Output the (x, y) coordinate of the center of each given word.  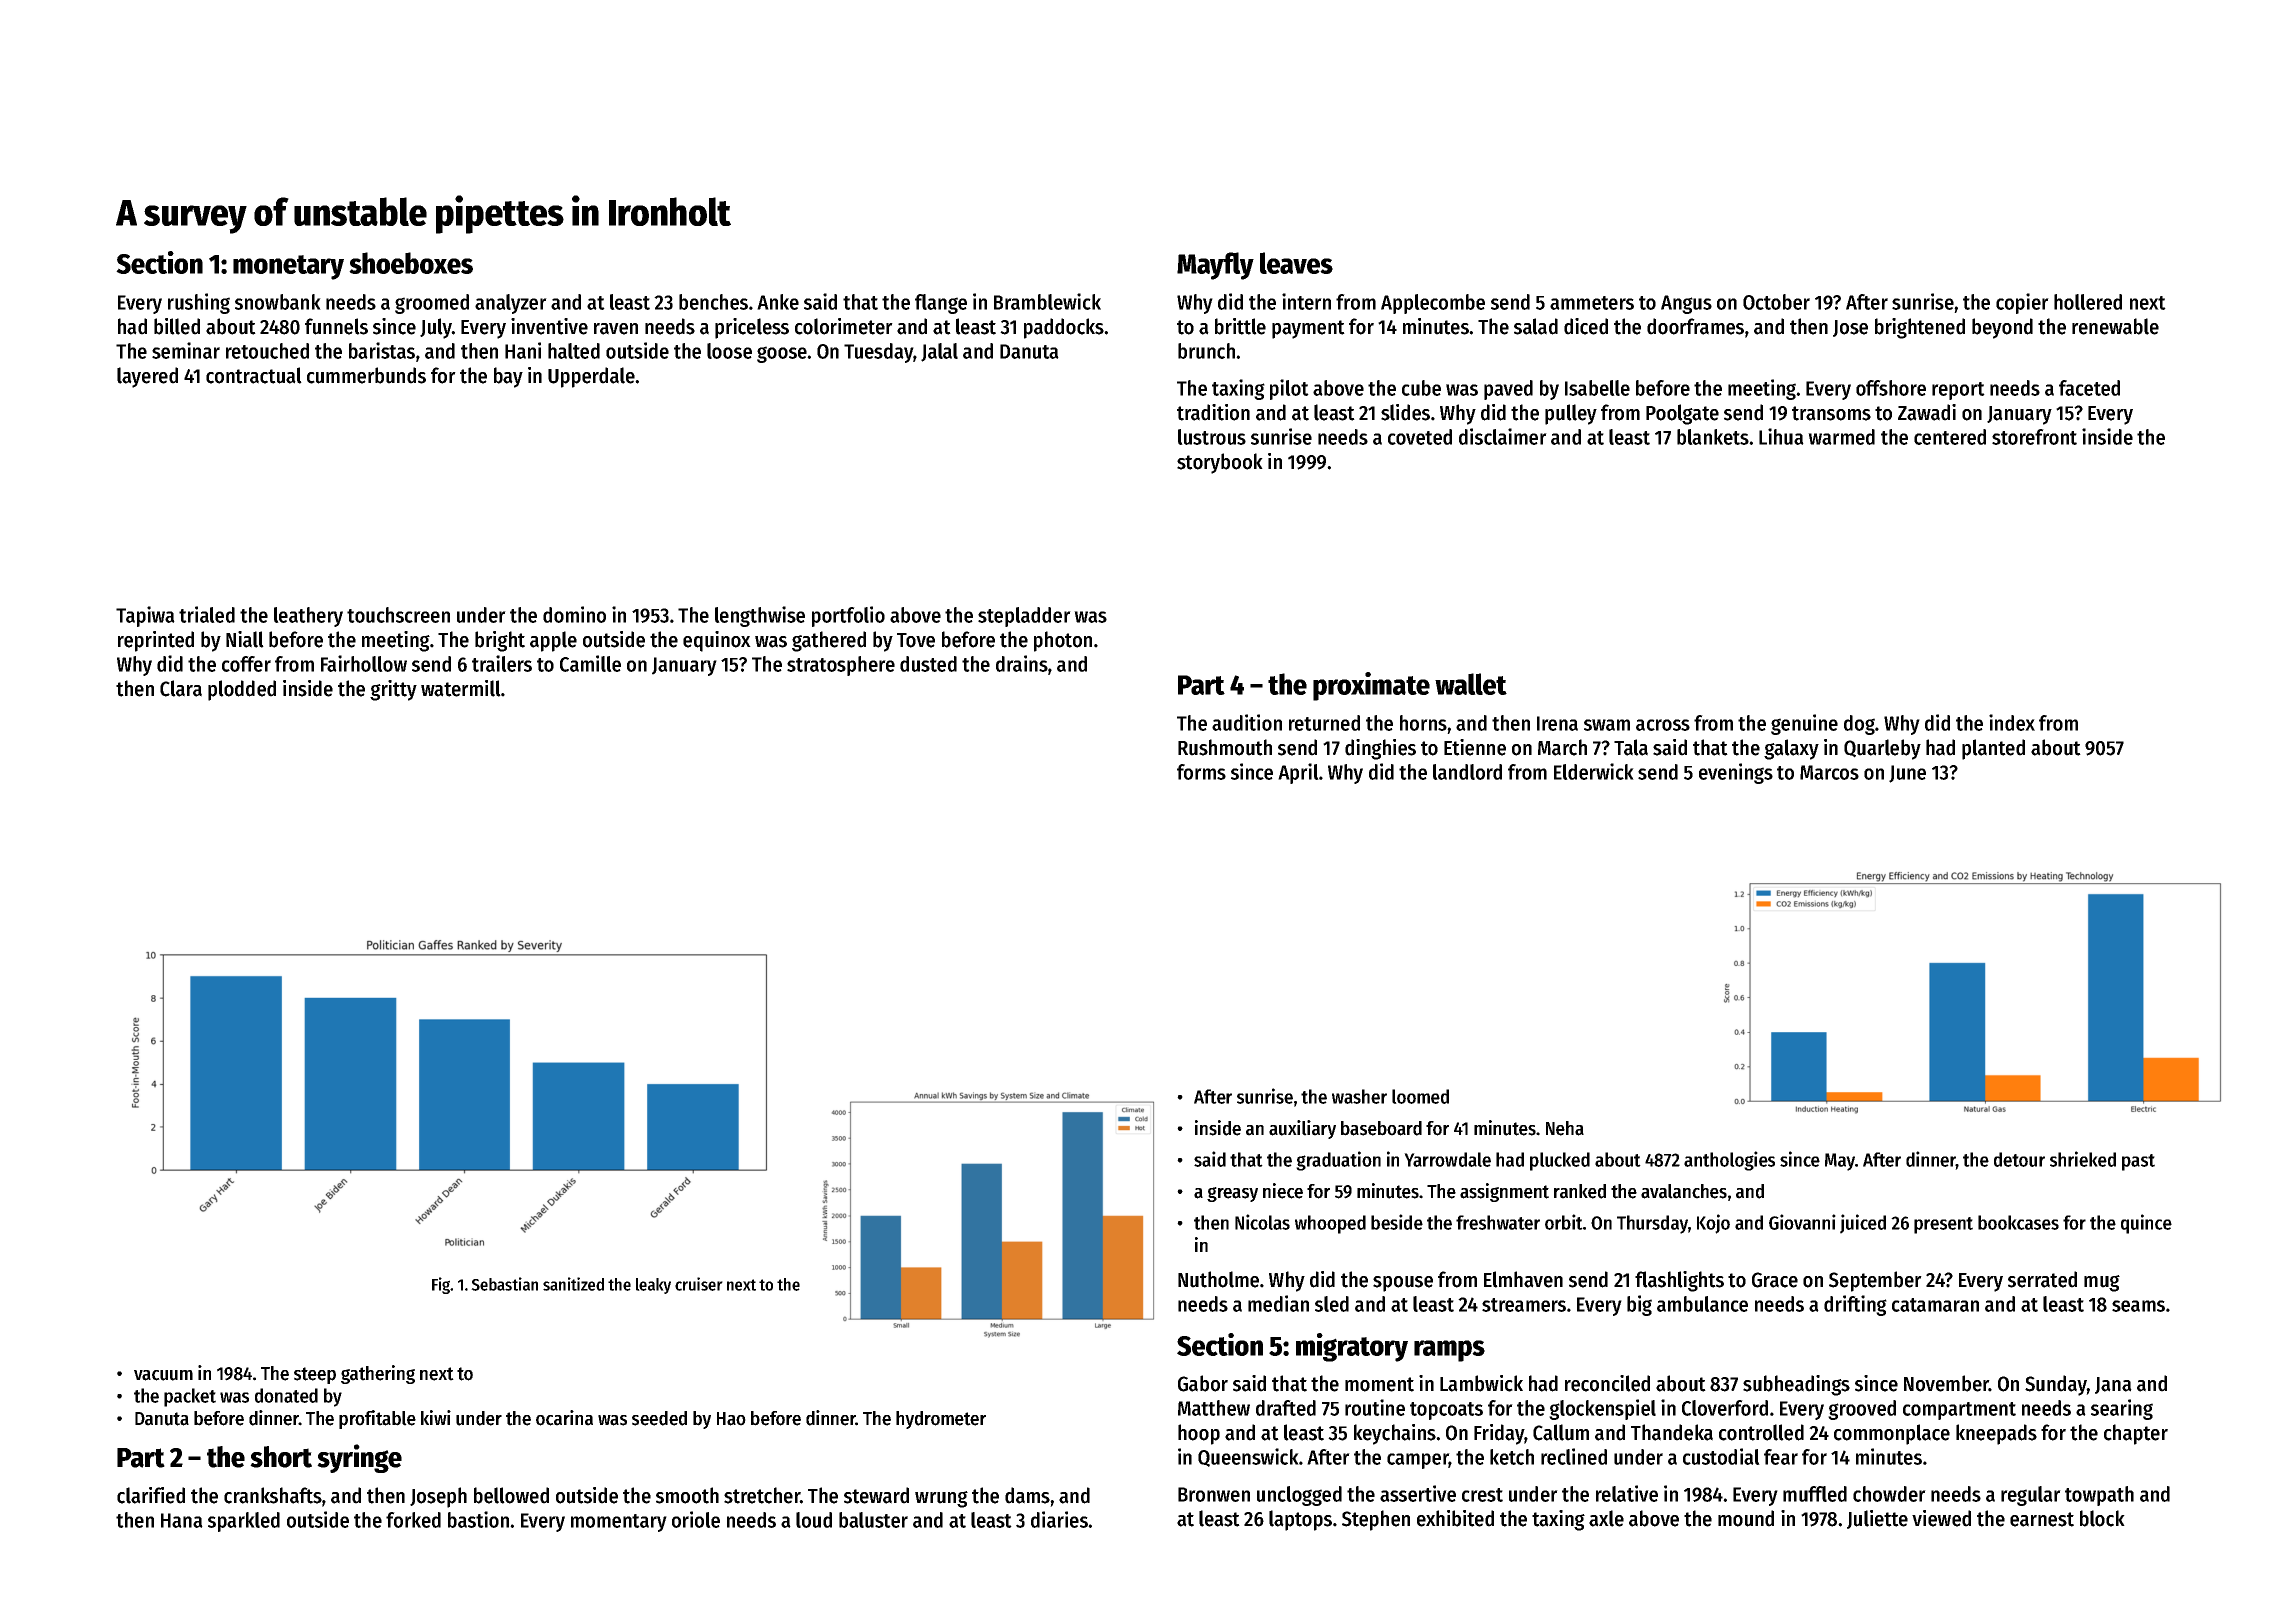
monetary (288, 267)
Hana (182, 1520)
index (2012, 722)
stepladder (1024, 617)
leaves (1296, 263)
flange (941, 304)
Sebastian (504, 1284)
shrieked (2083, 1159)
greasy (1232, 1194)
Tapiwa (145, 616)
